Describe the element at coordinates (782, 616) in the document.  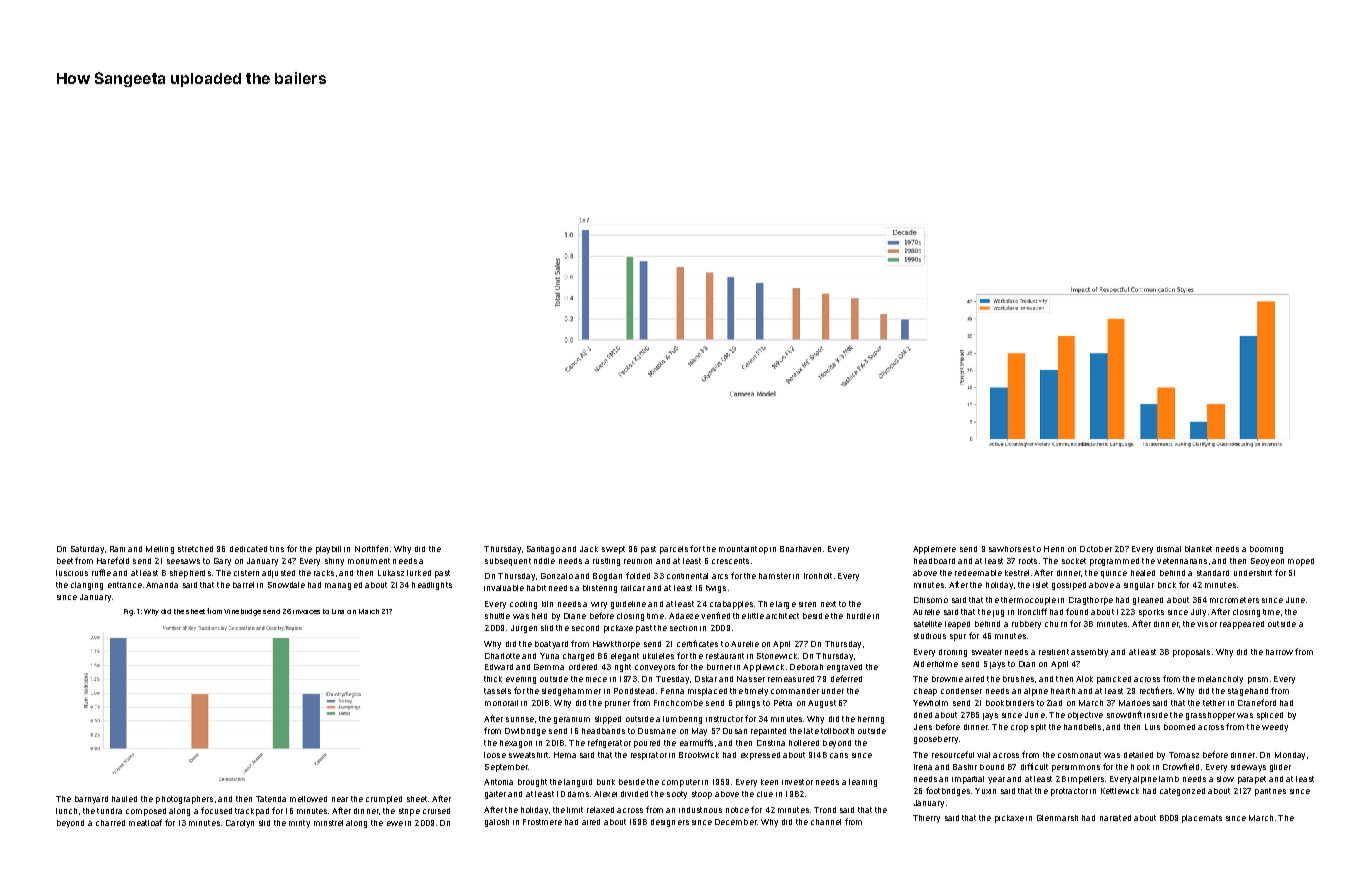
I see `architect` at that location.
